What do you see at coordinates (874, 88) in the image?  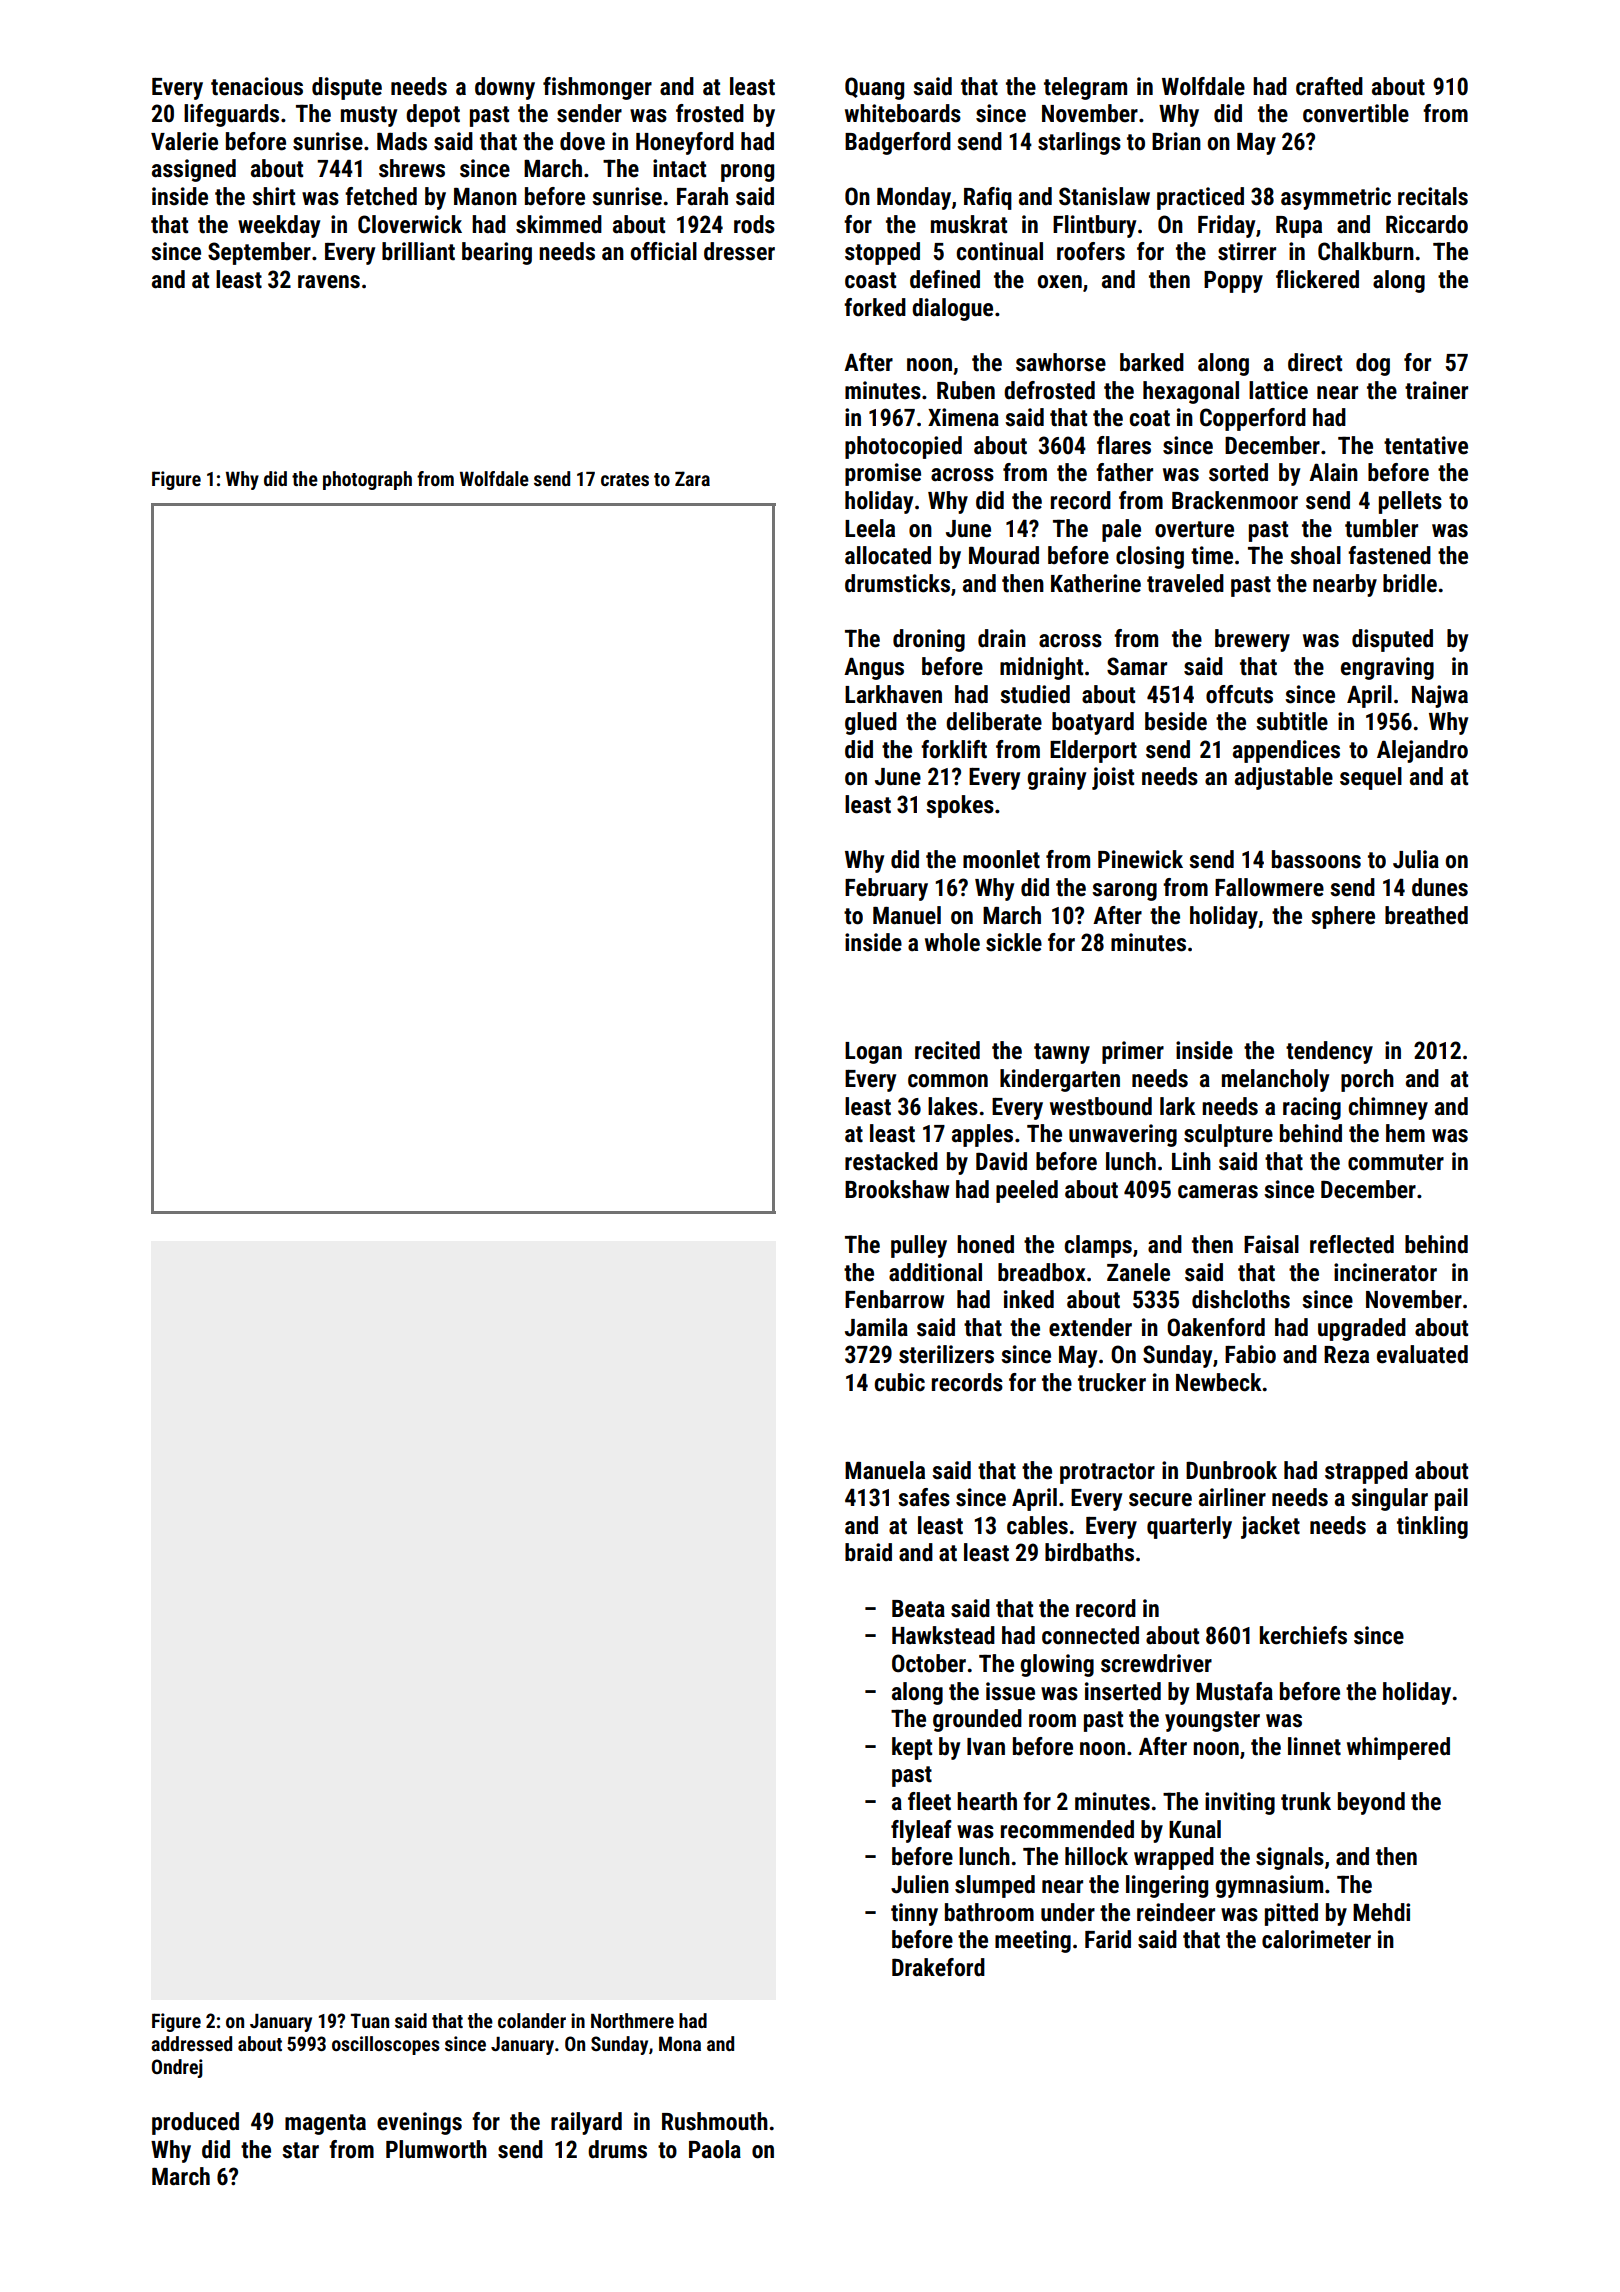 I see `Quang` at bounding box center [874, 88].
